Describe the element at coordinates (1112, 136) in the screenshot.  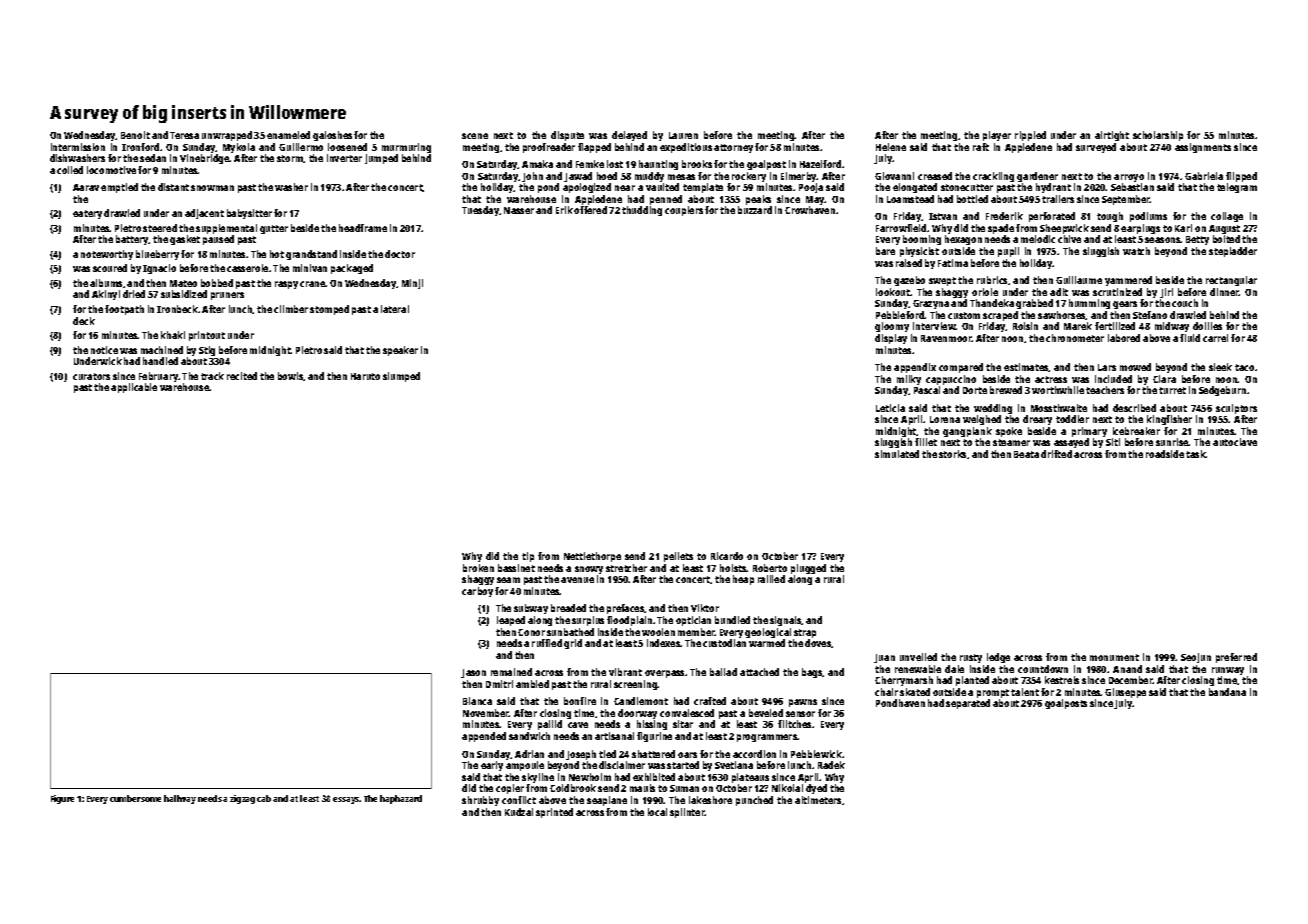
I see `airtight` at that location.
